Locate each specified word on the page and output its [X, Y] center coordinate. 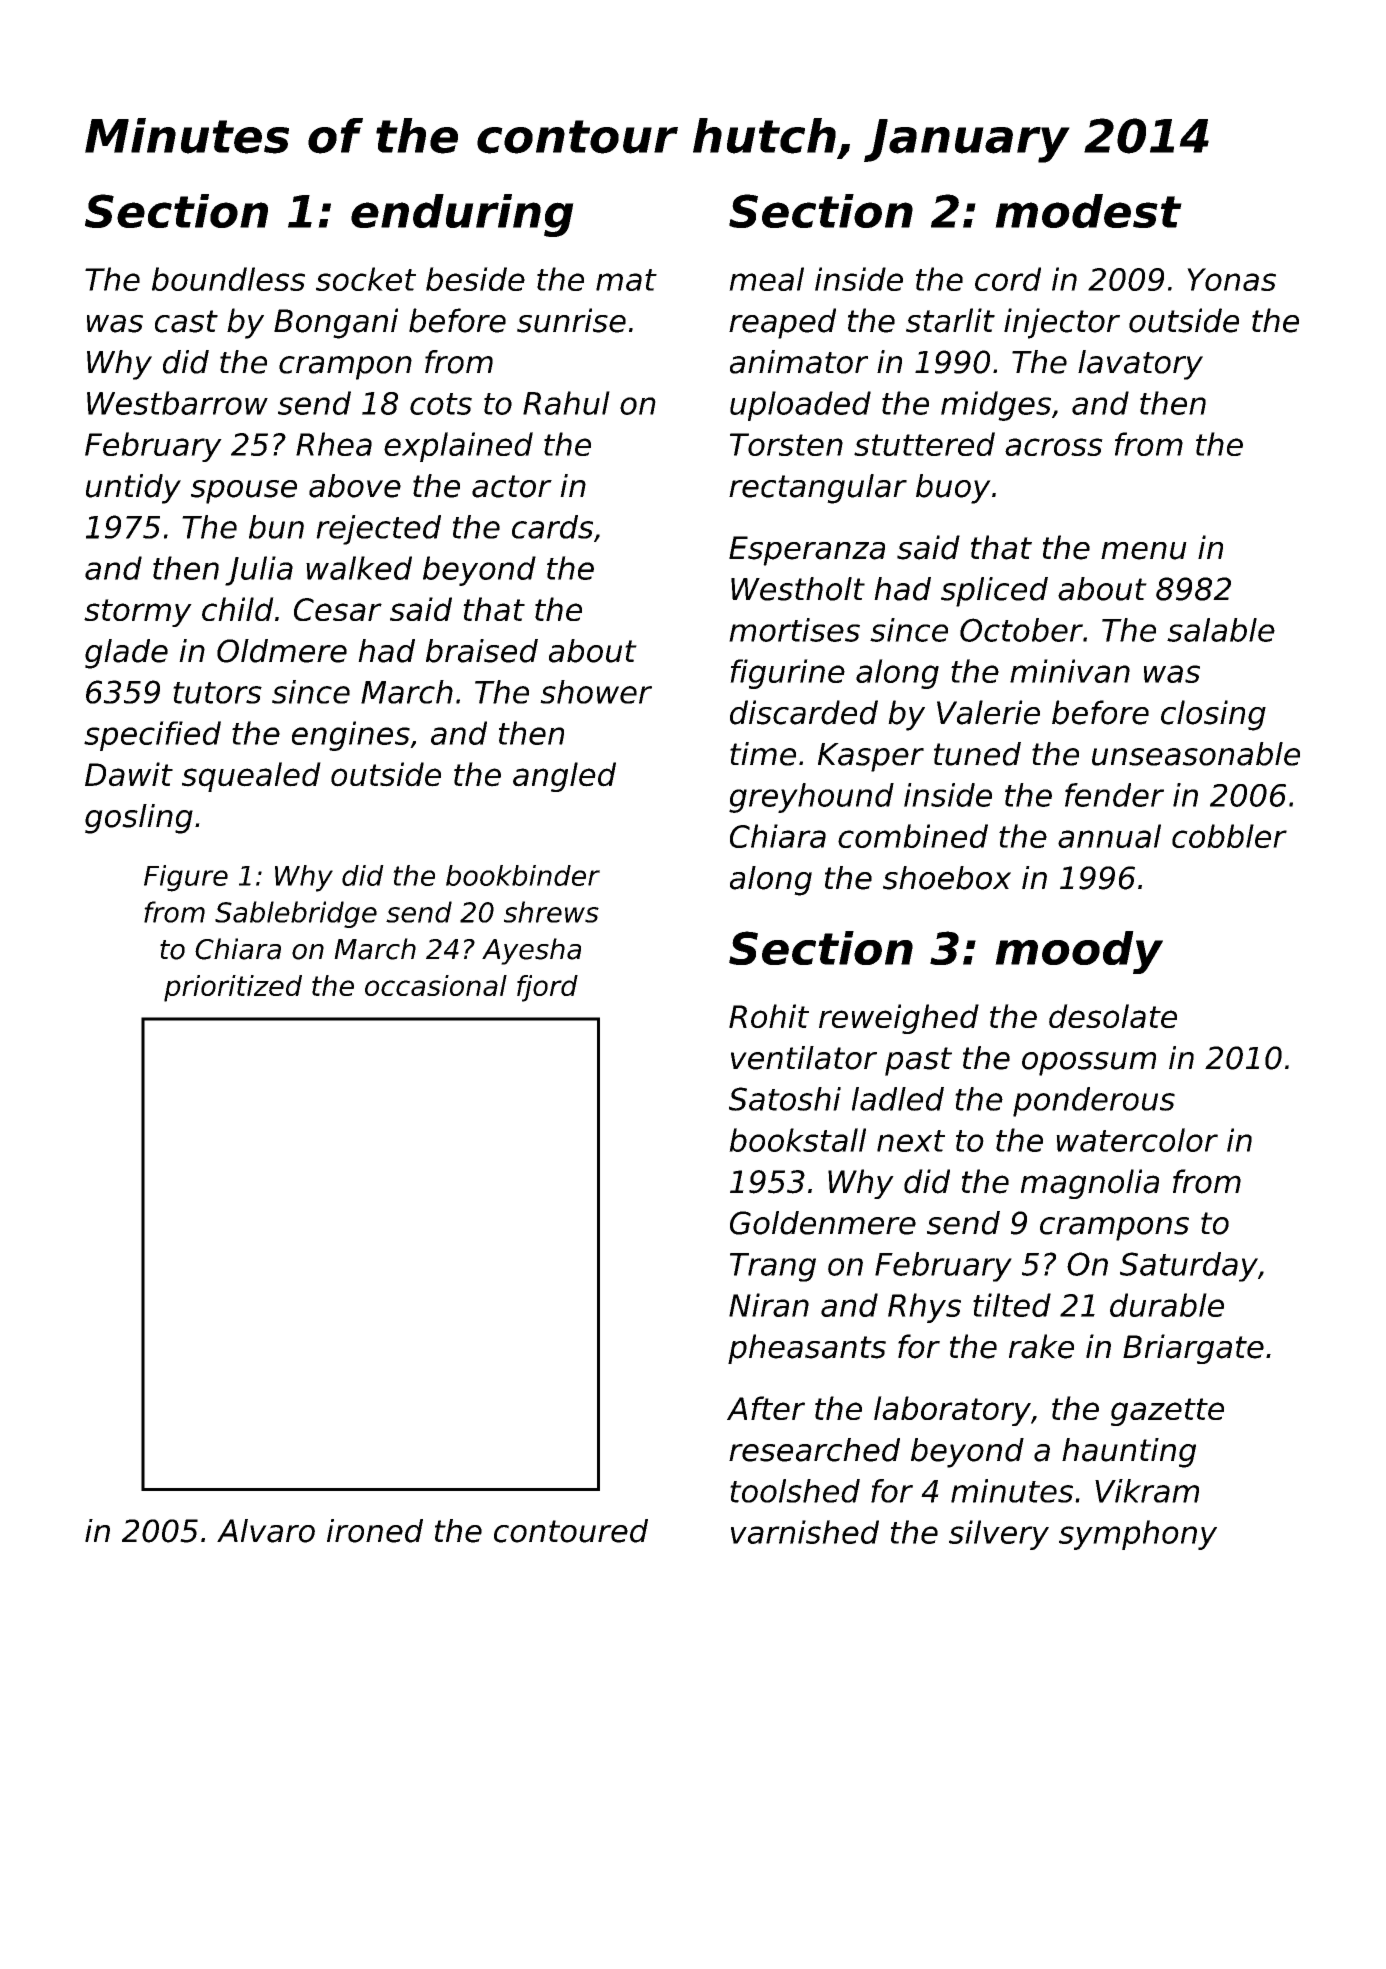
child [238, 609]
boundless [228, 279]
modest [1088, 211]
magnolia [1090, 1184]
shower [596, 692]
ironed [375, 1531]
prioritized [233, 988]
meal [766, 279]
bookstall [797, 1140]
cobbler [1229, 836]
